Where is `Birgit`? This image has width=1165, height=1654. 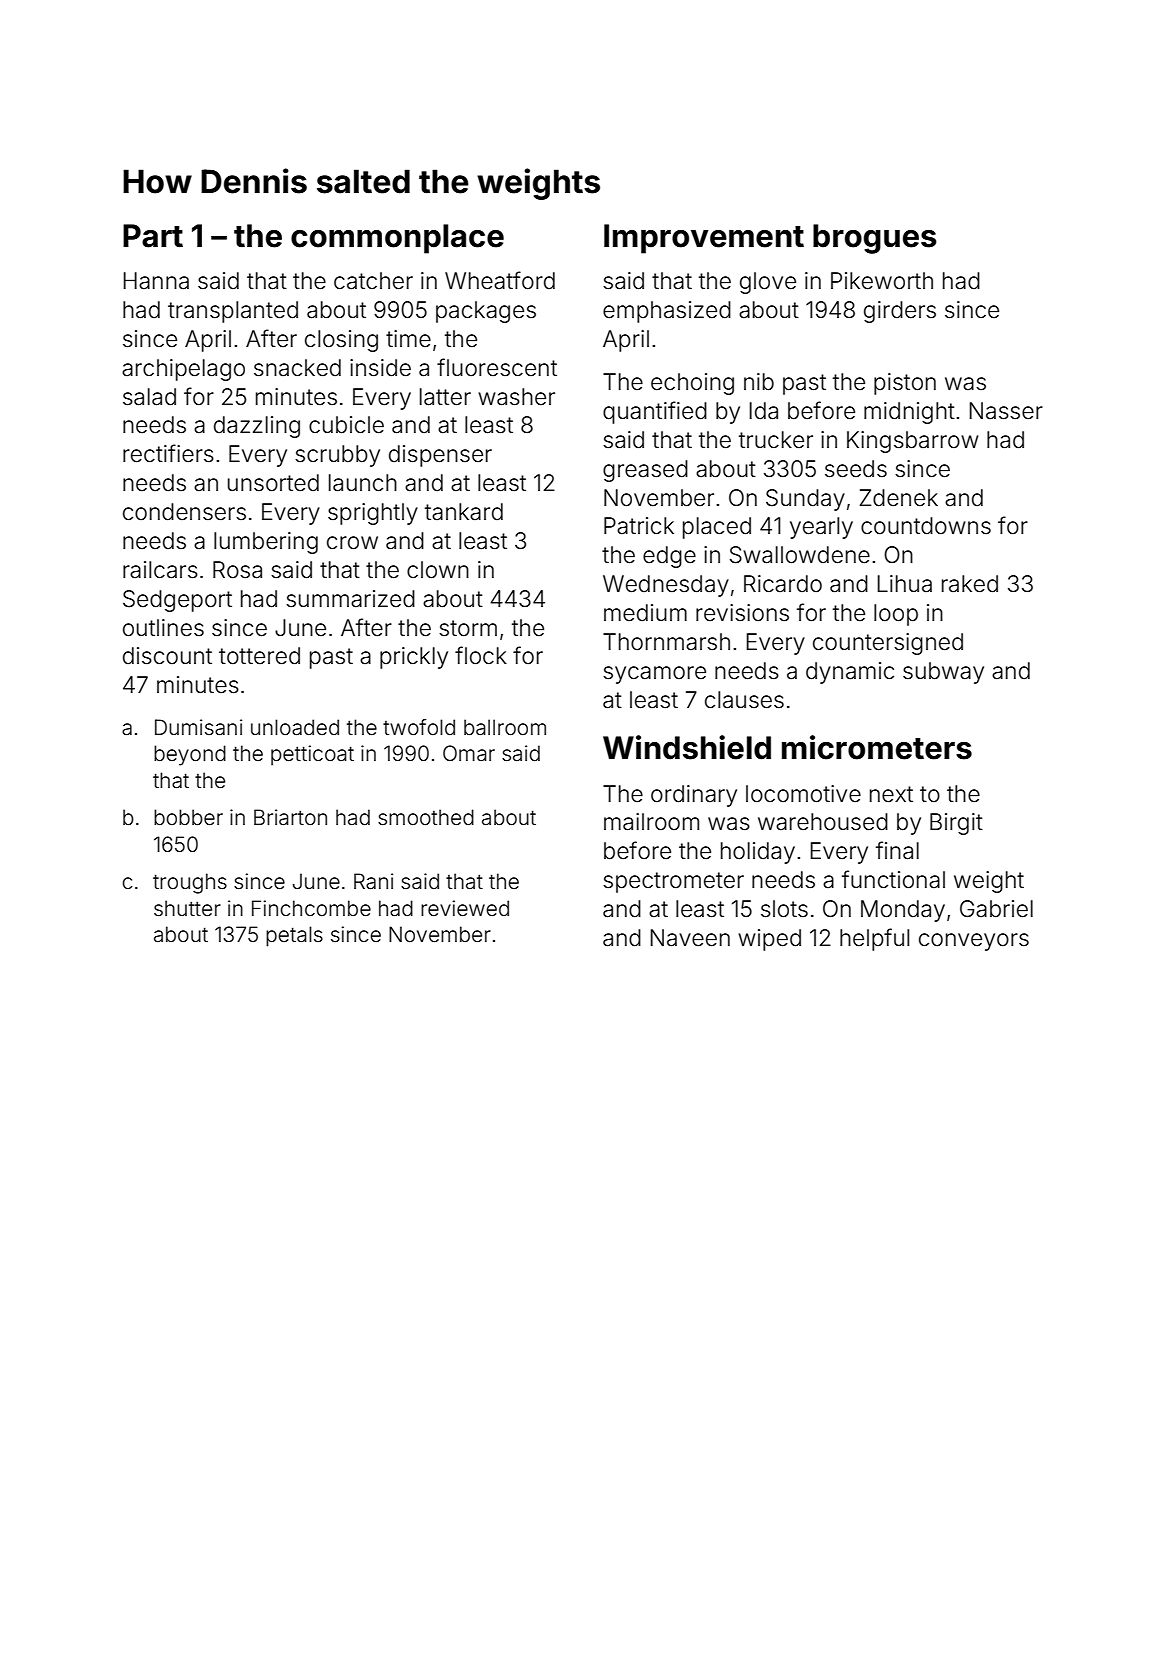
Birgit is located at coordinates (956, 824).
